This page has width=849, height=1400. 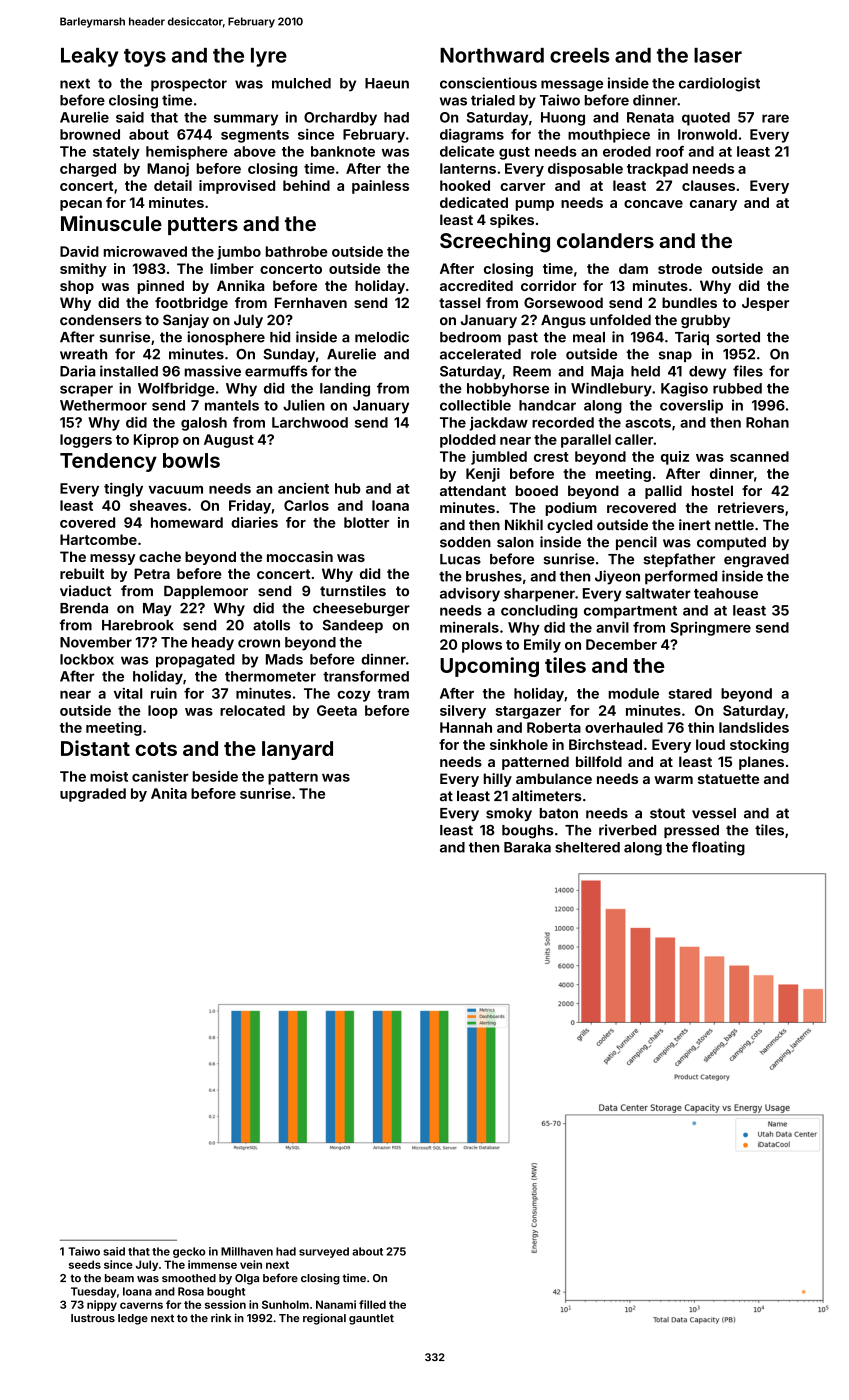 What do you see at coordinates (93, 1318) in the page?
I see `lustrous` at bounding box center [93, 1318].
